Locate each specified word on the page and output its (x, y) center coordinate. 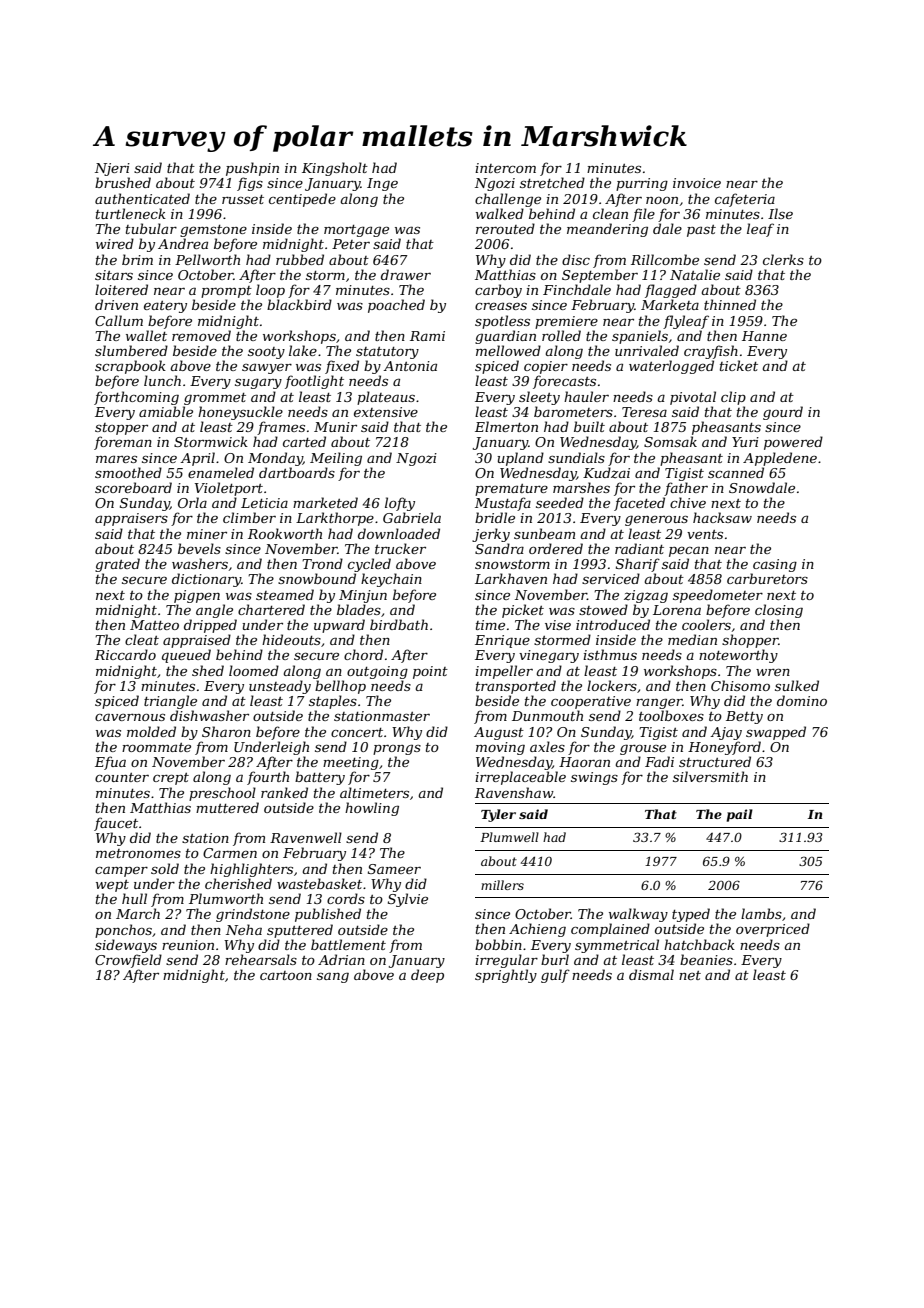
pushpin (252, 169)
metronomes (138, 853)
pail (740, 815)
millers (502, 885)
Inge (382, 184)
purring (642, 184)
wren (773, 672)
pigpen (197, 596)
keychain (391, 580)
